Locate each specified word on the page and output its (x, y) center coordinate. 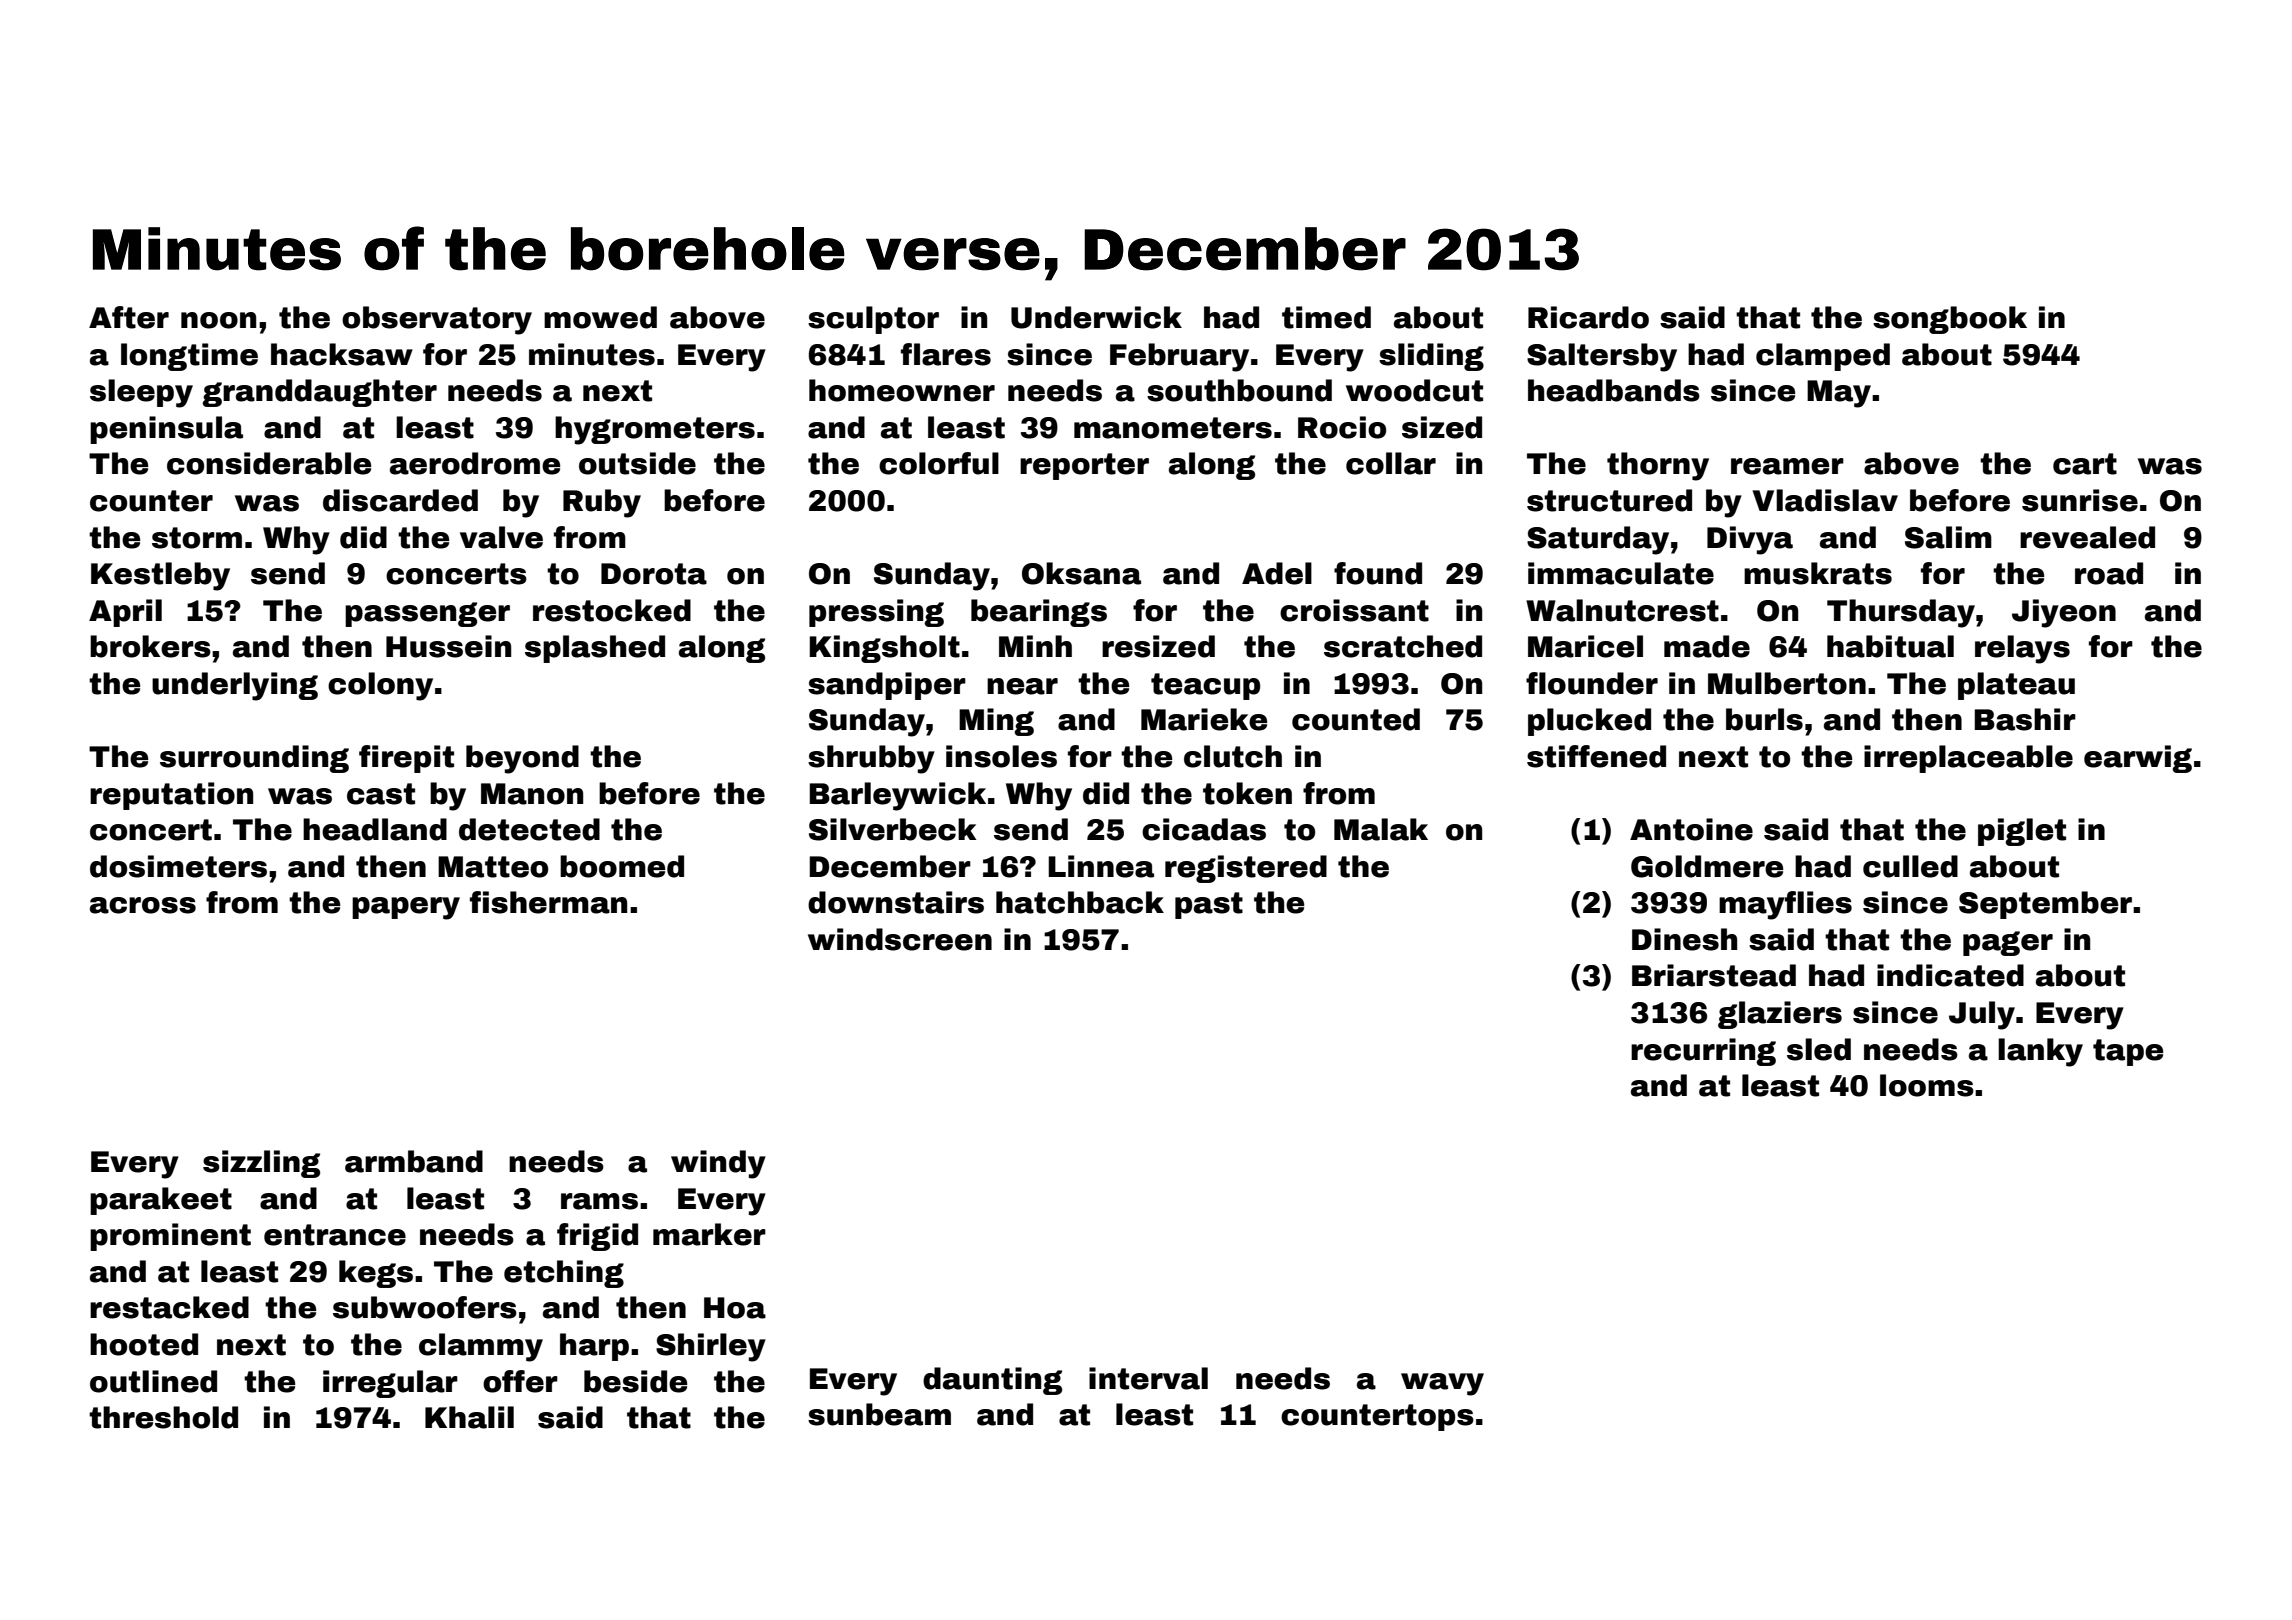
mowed (600, 317)
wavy (1442, 1384)
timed (1326, 317)
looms (1927, 1085)
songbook (1950, 320)
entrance (335, 1235)
